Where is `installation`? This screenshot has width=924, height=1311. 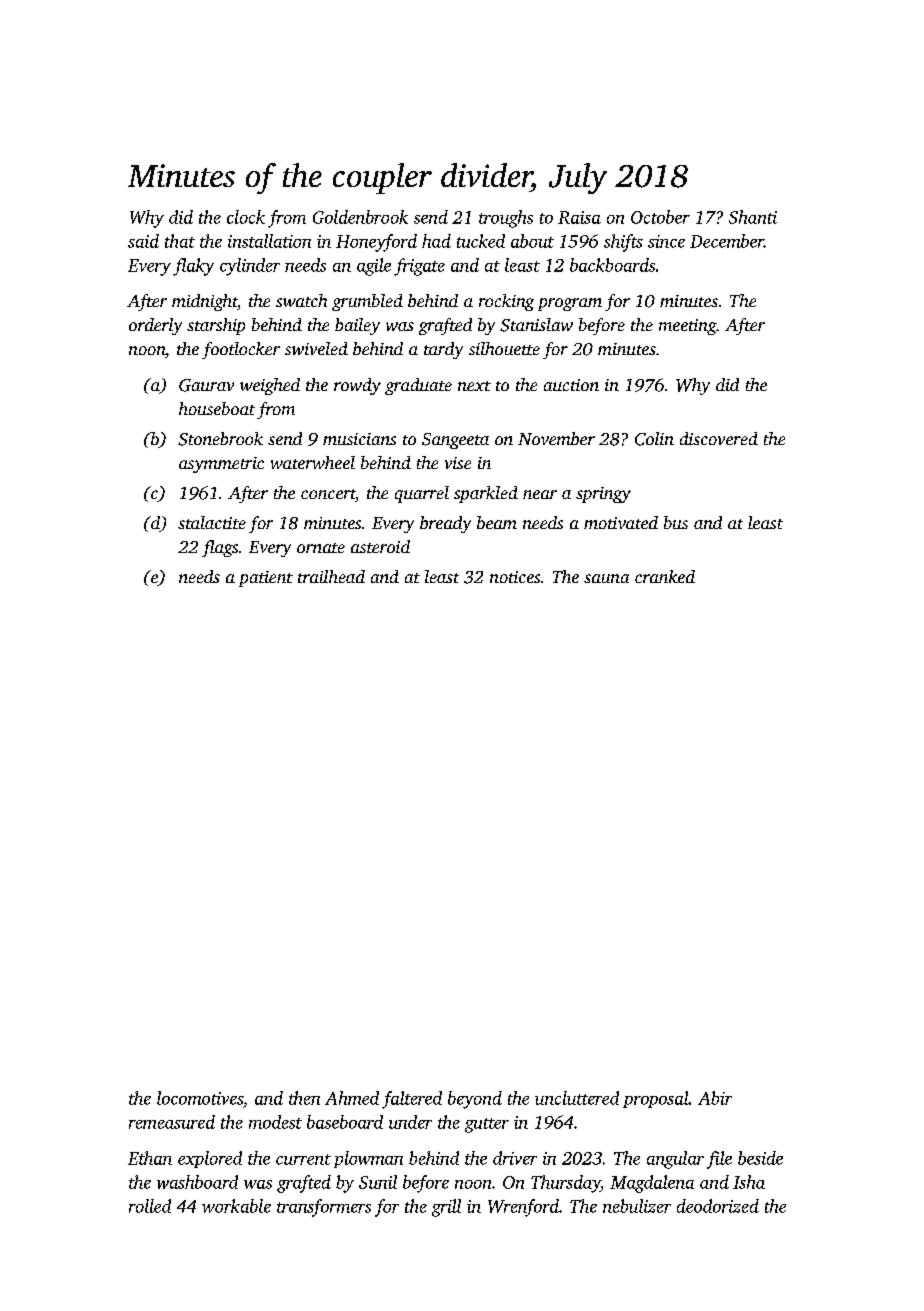
installation is located at coordinates (269, 241).
